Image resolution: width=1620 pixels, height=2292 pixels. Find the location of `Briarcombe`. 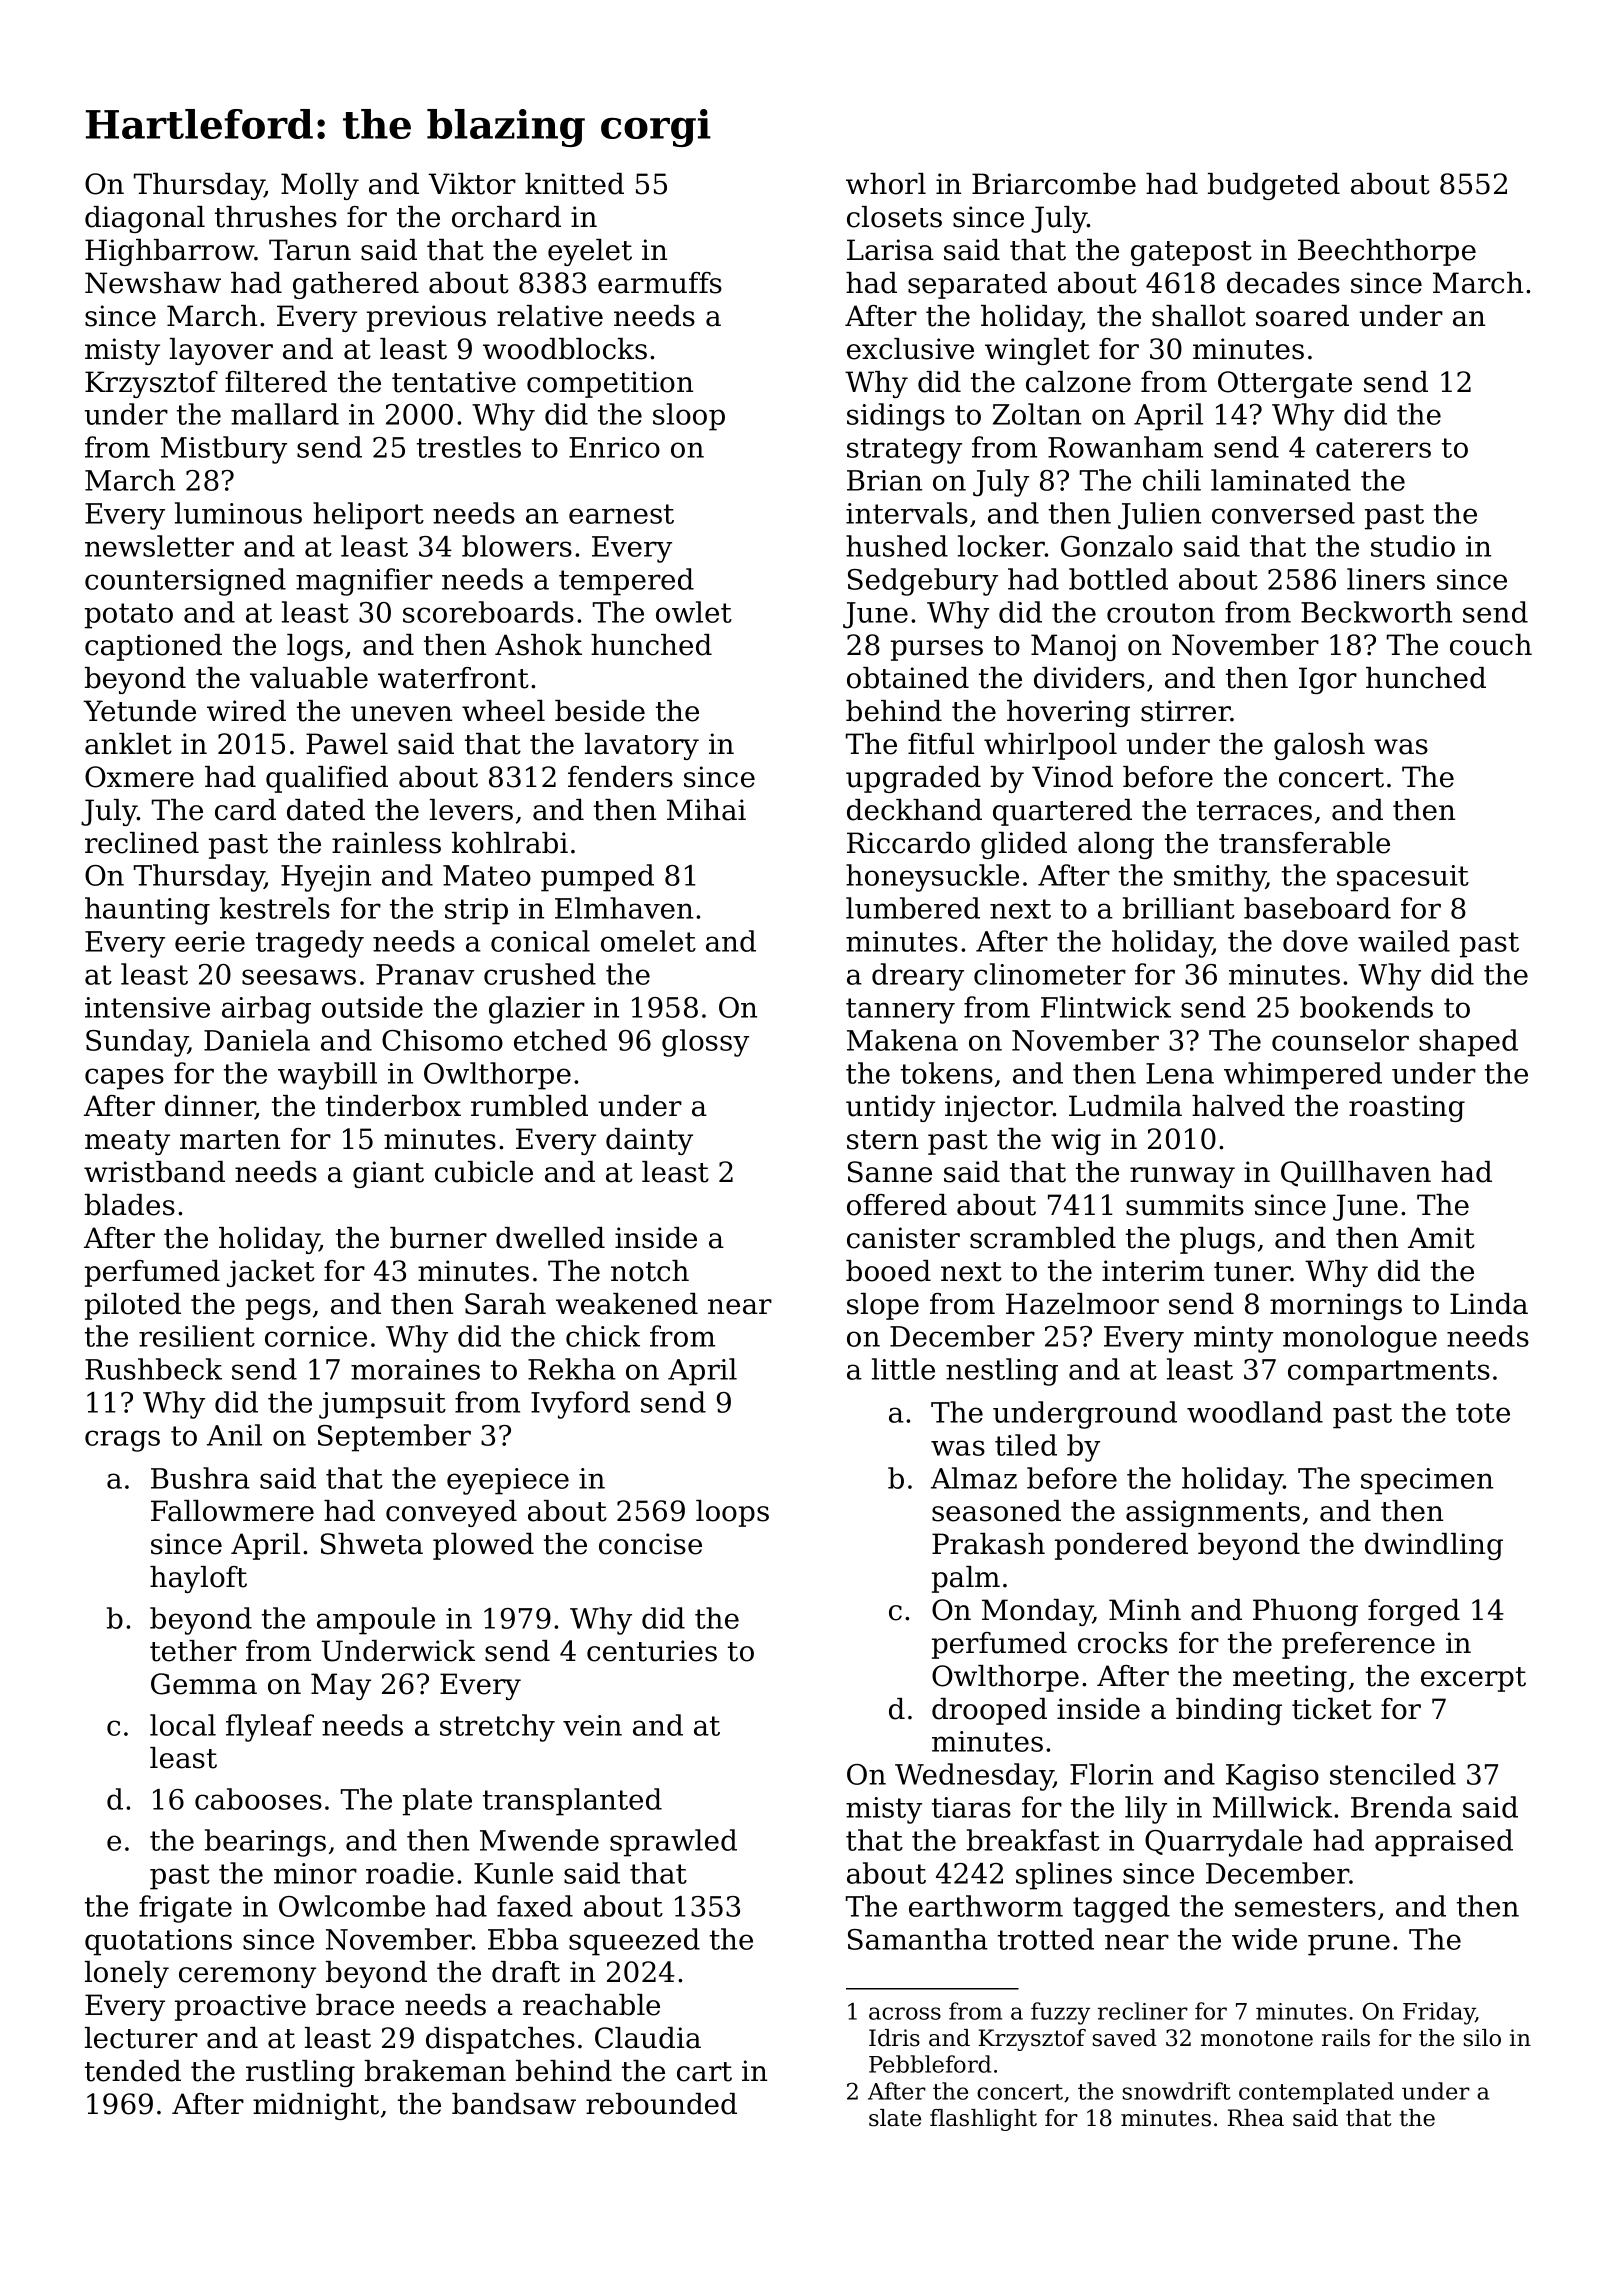

Briarcombe is located at coordinates (1054, 184).
